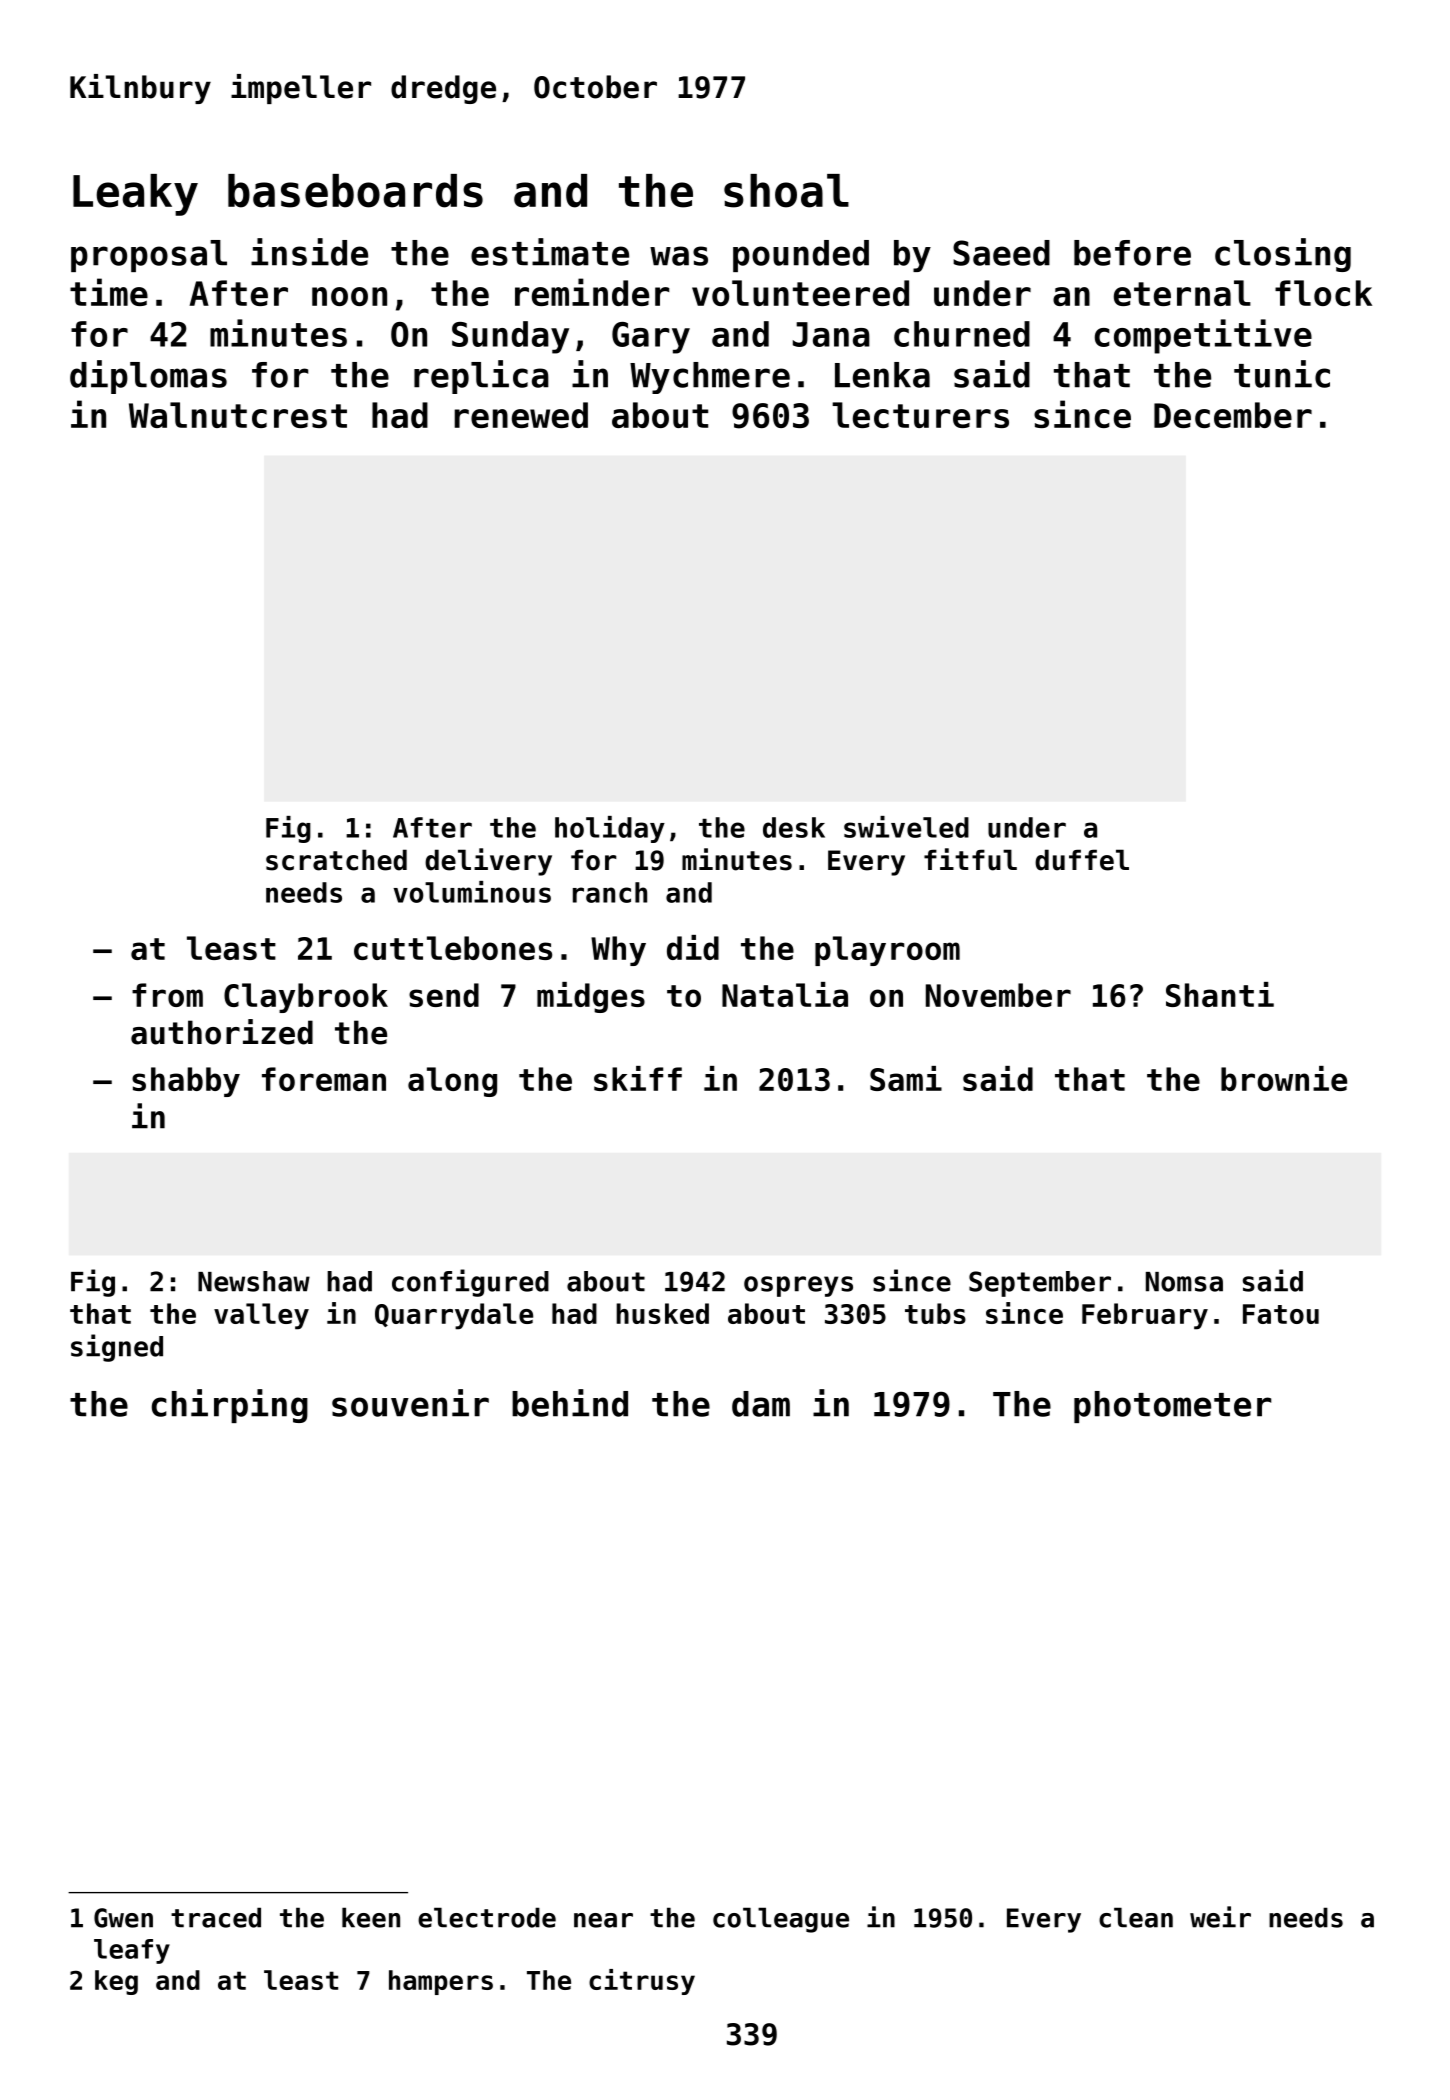 The image size is (1450, 2100). Describe the element at coordinates (662, 1313) in the document. I see `husked` at that location.
